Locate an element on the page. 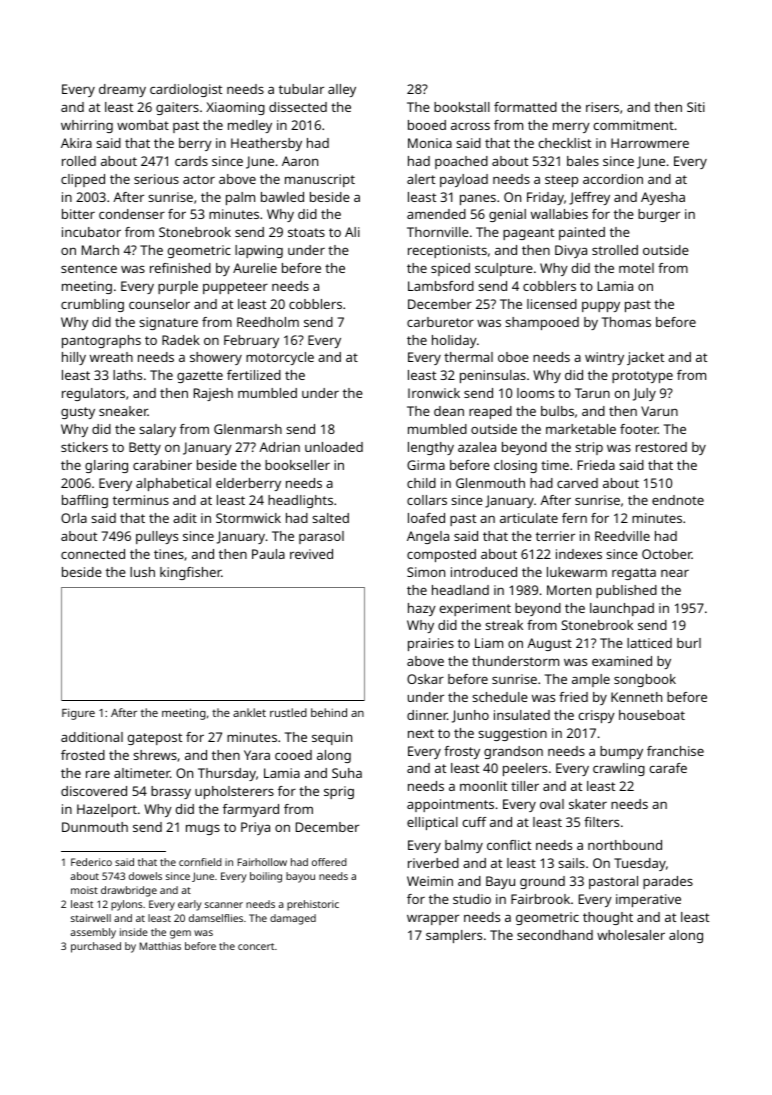  motel is located at coordinates (636, 268).
